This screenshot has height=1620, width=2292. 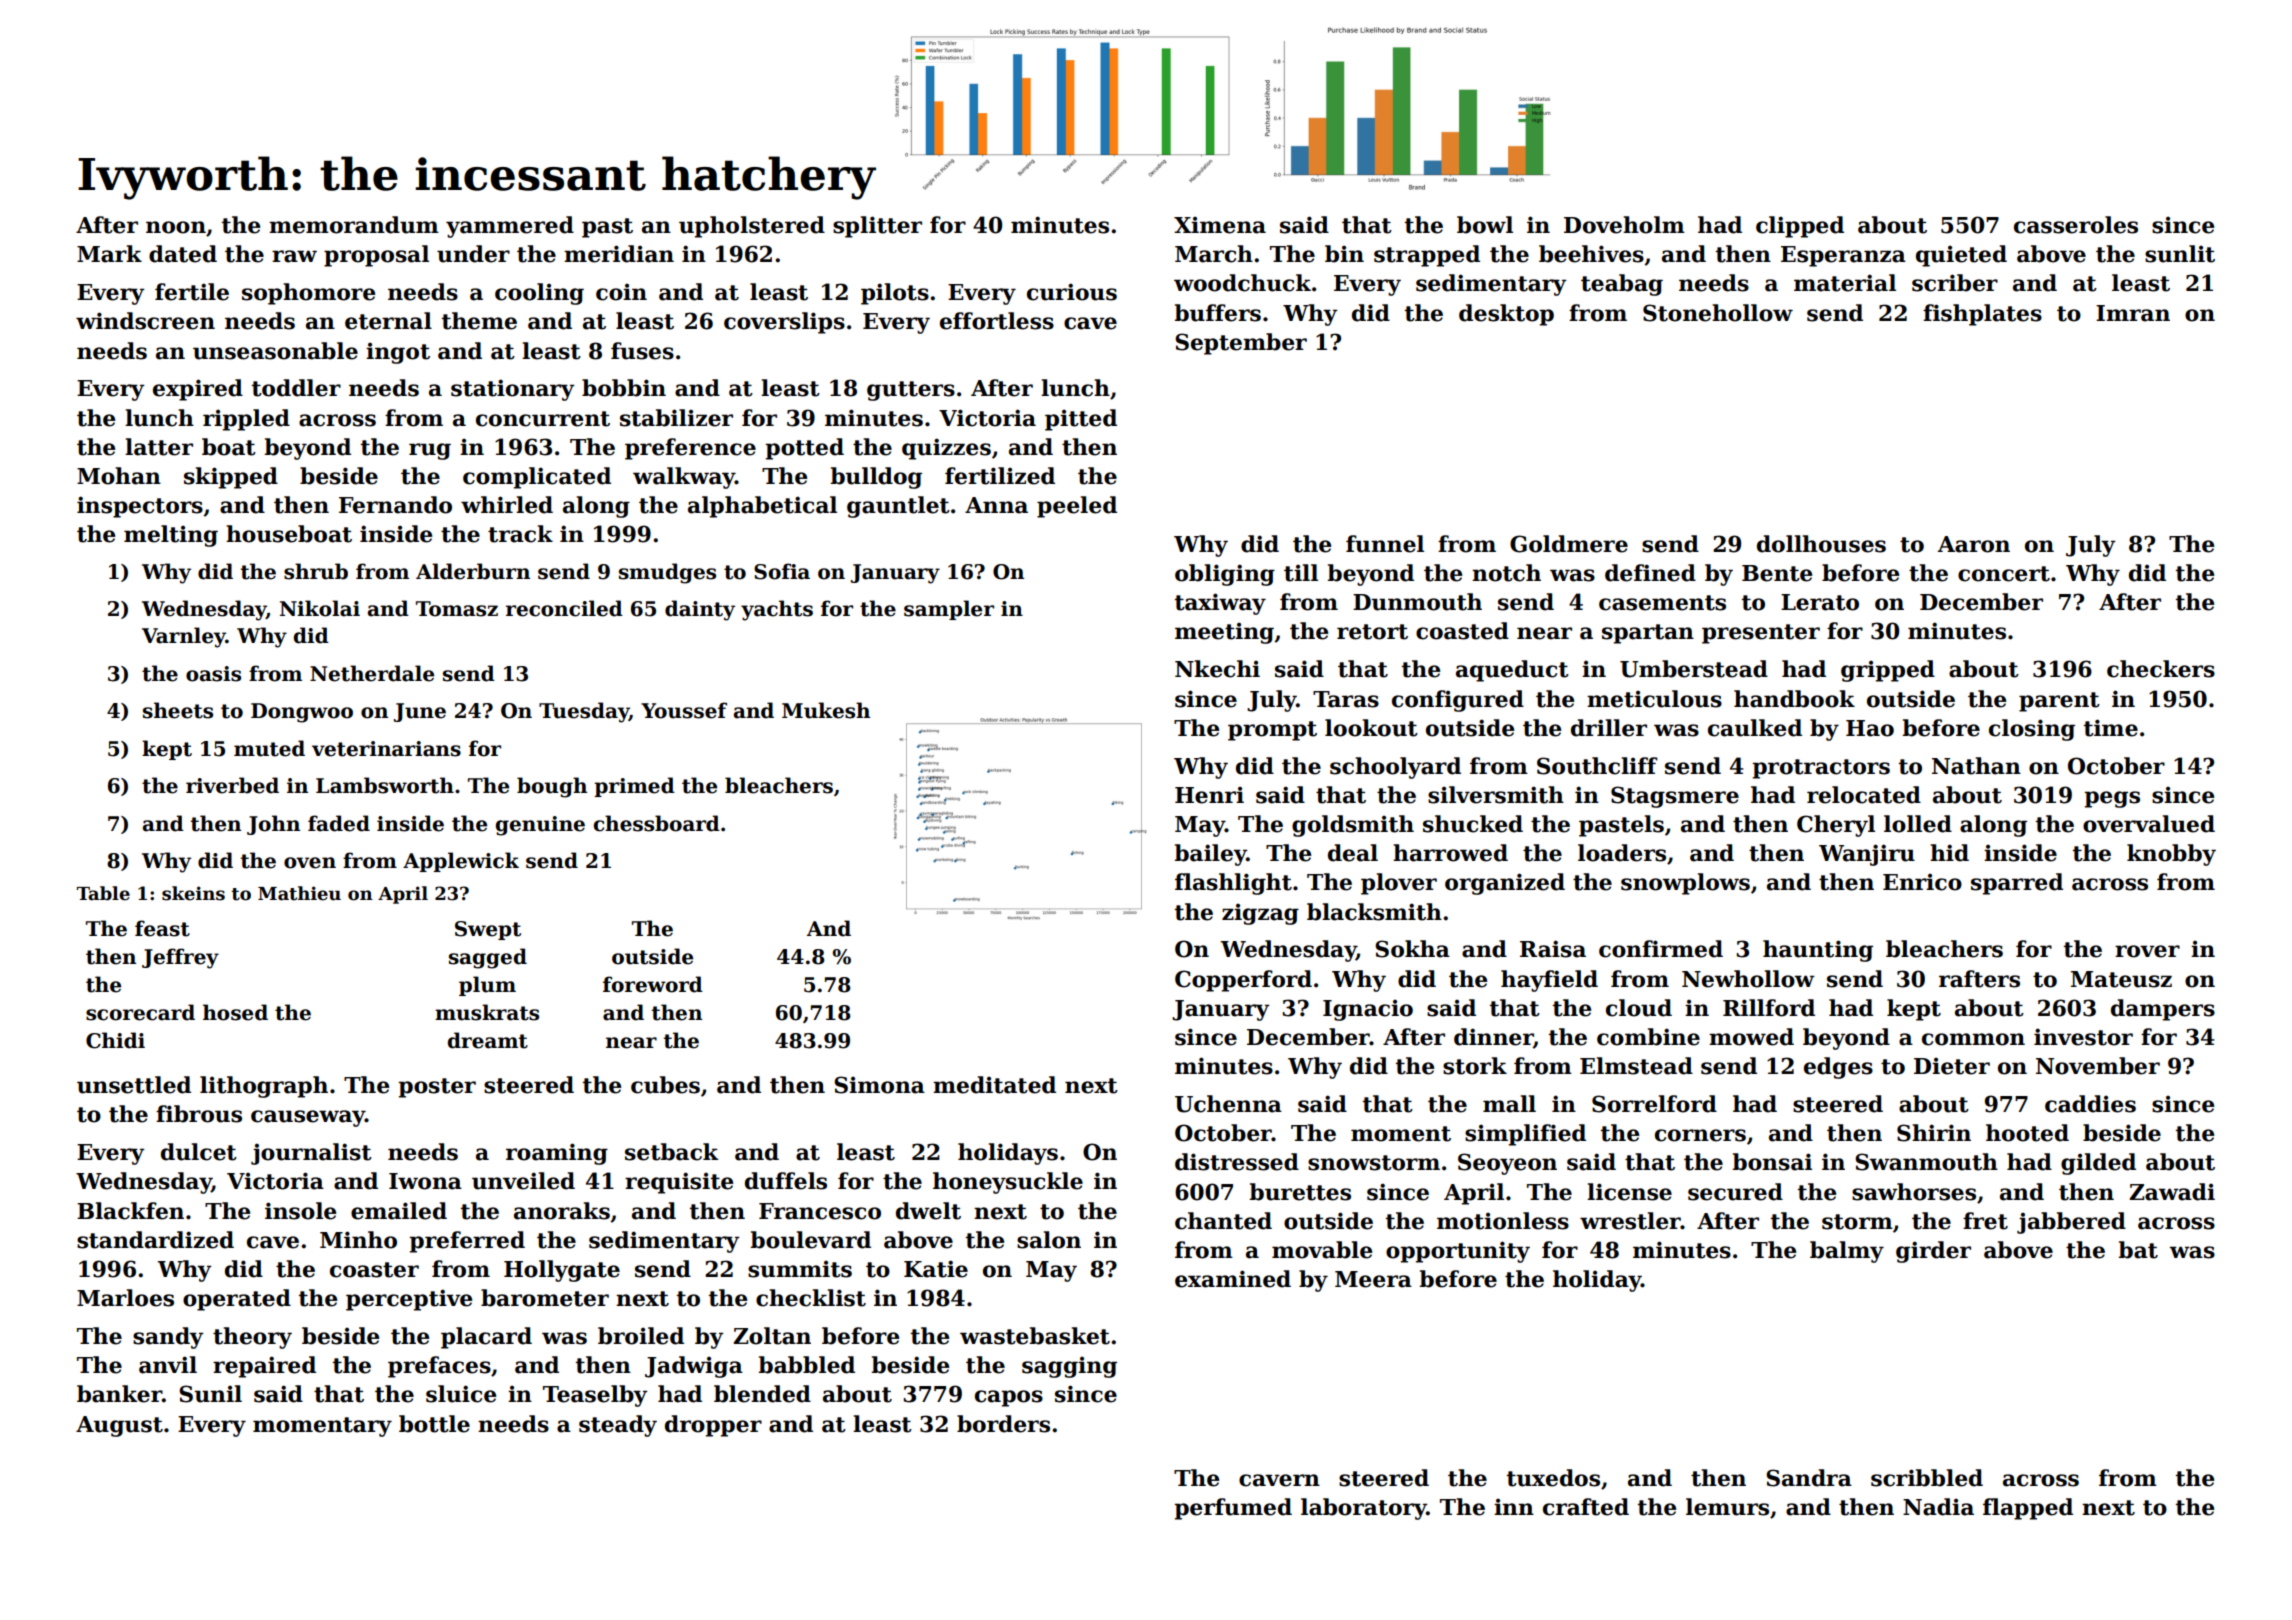 I want to click on Enrico, so click(x=1922, y=882).
